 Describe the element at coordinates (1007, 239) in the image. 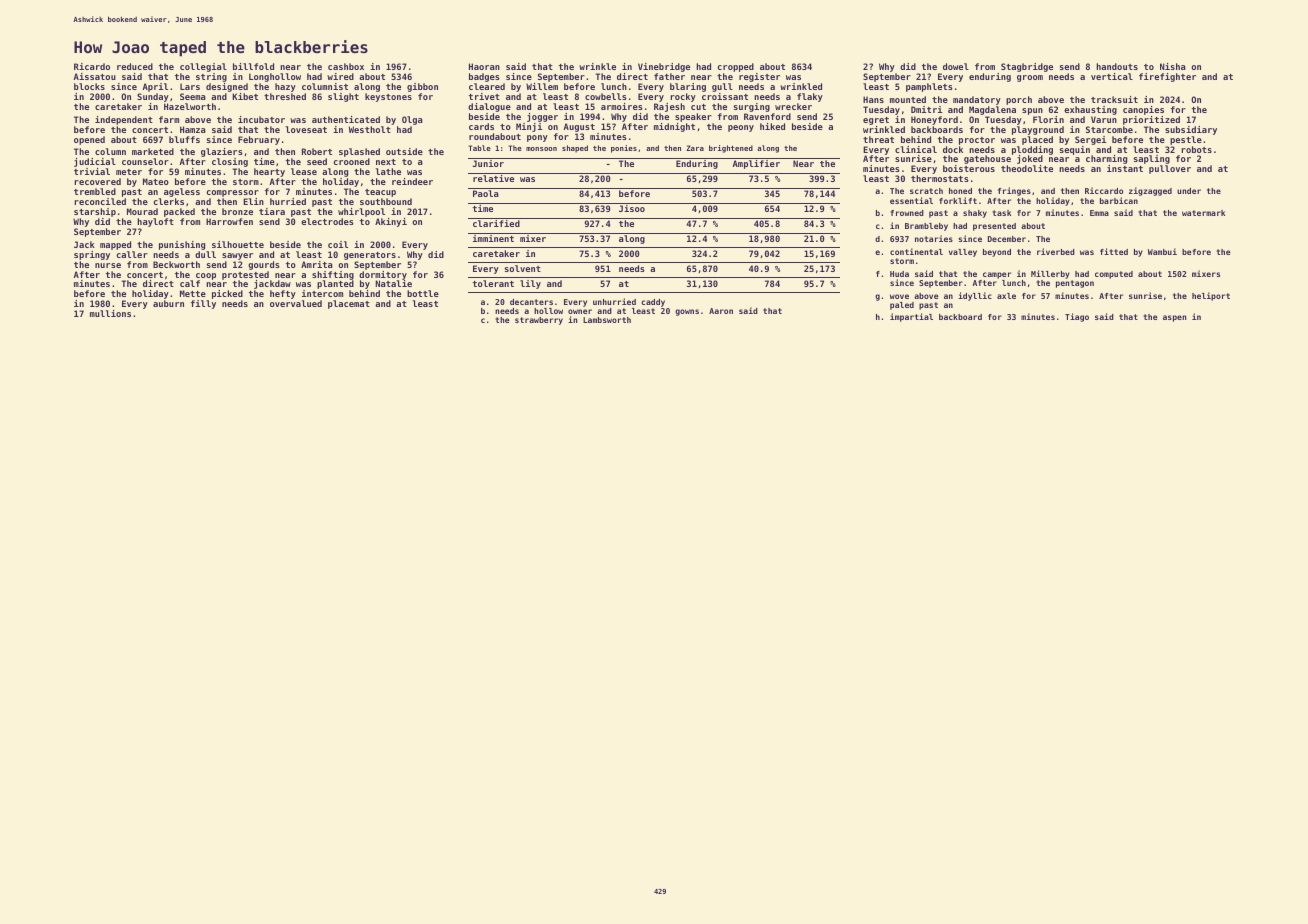

I see `December` at that location.
